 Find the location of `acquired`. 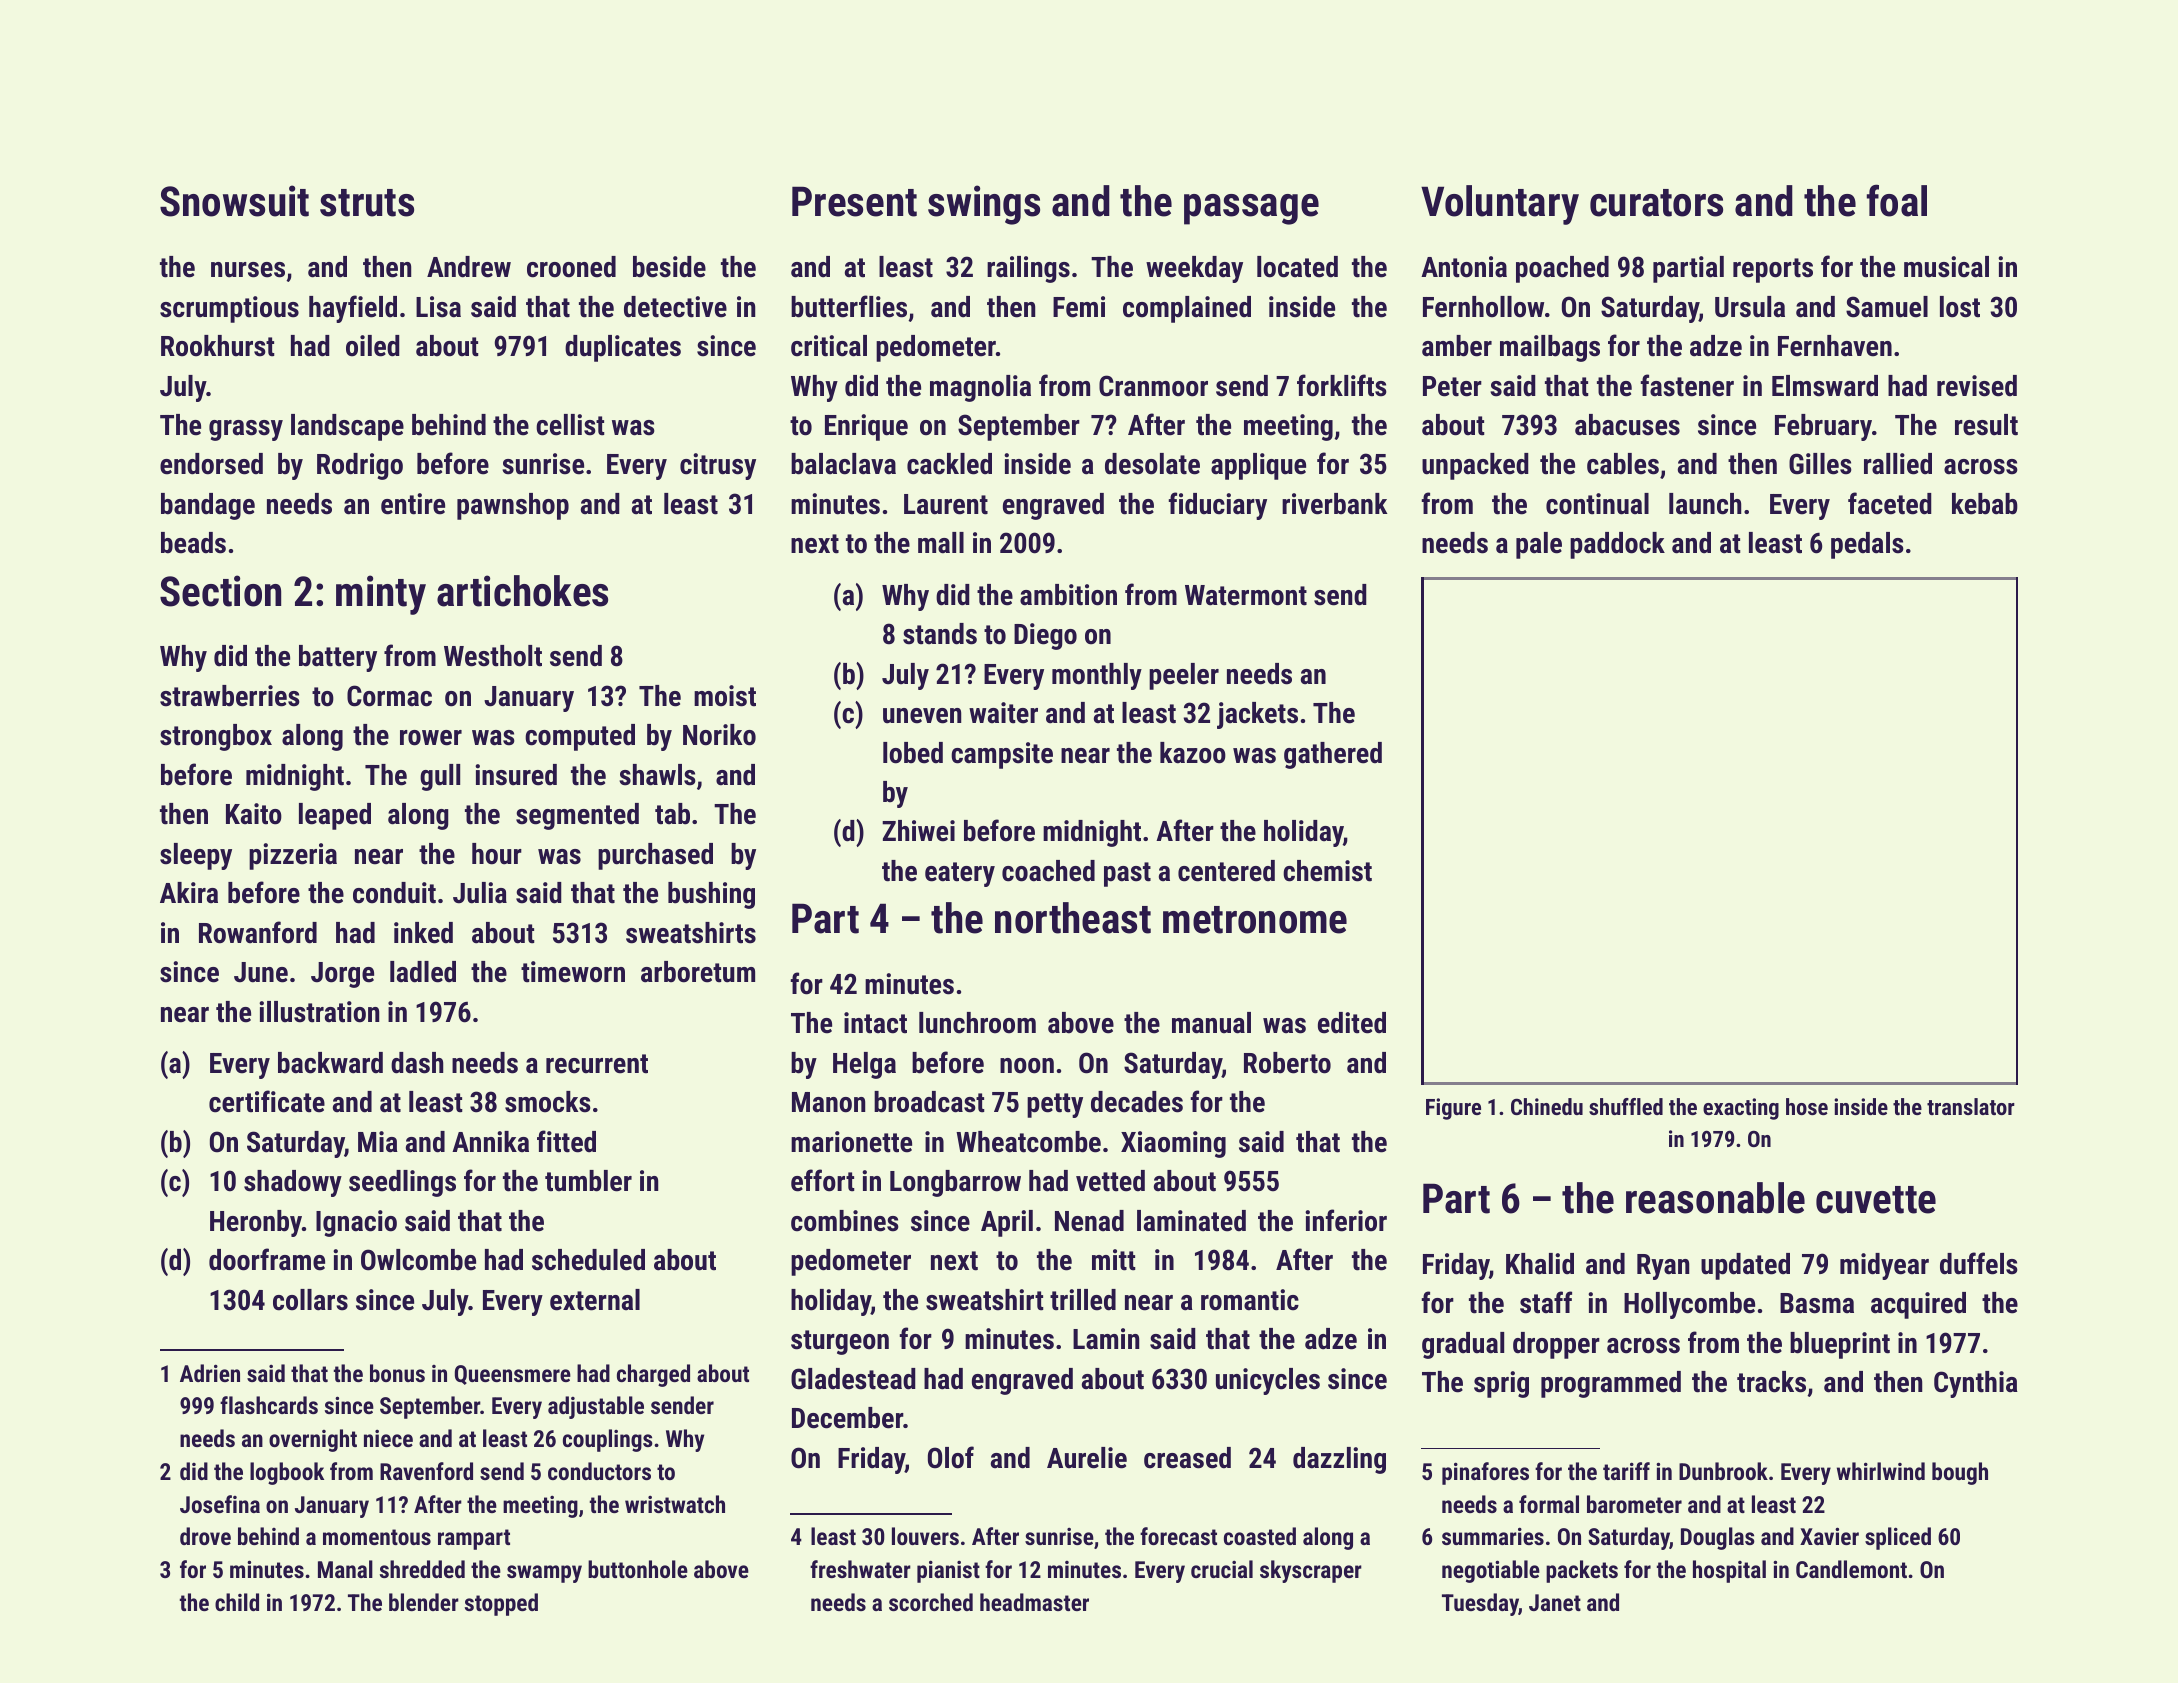

acquired is located at coordinates (1918, 1305).
